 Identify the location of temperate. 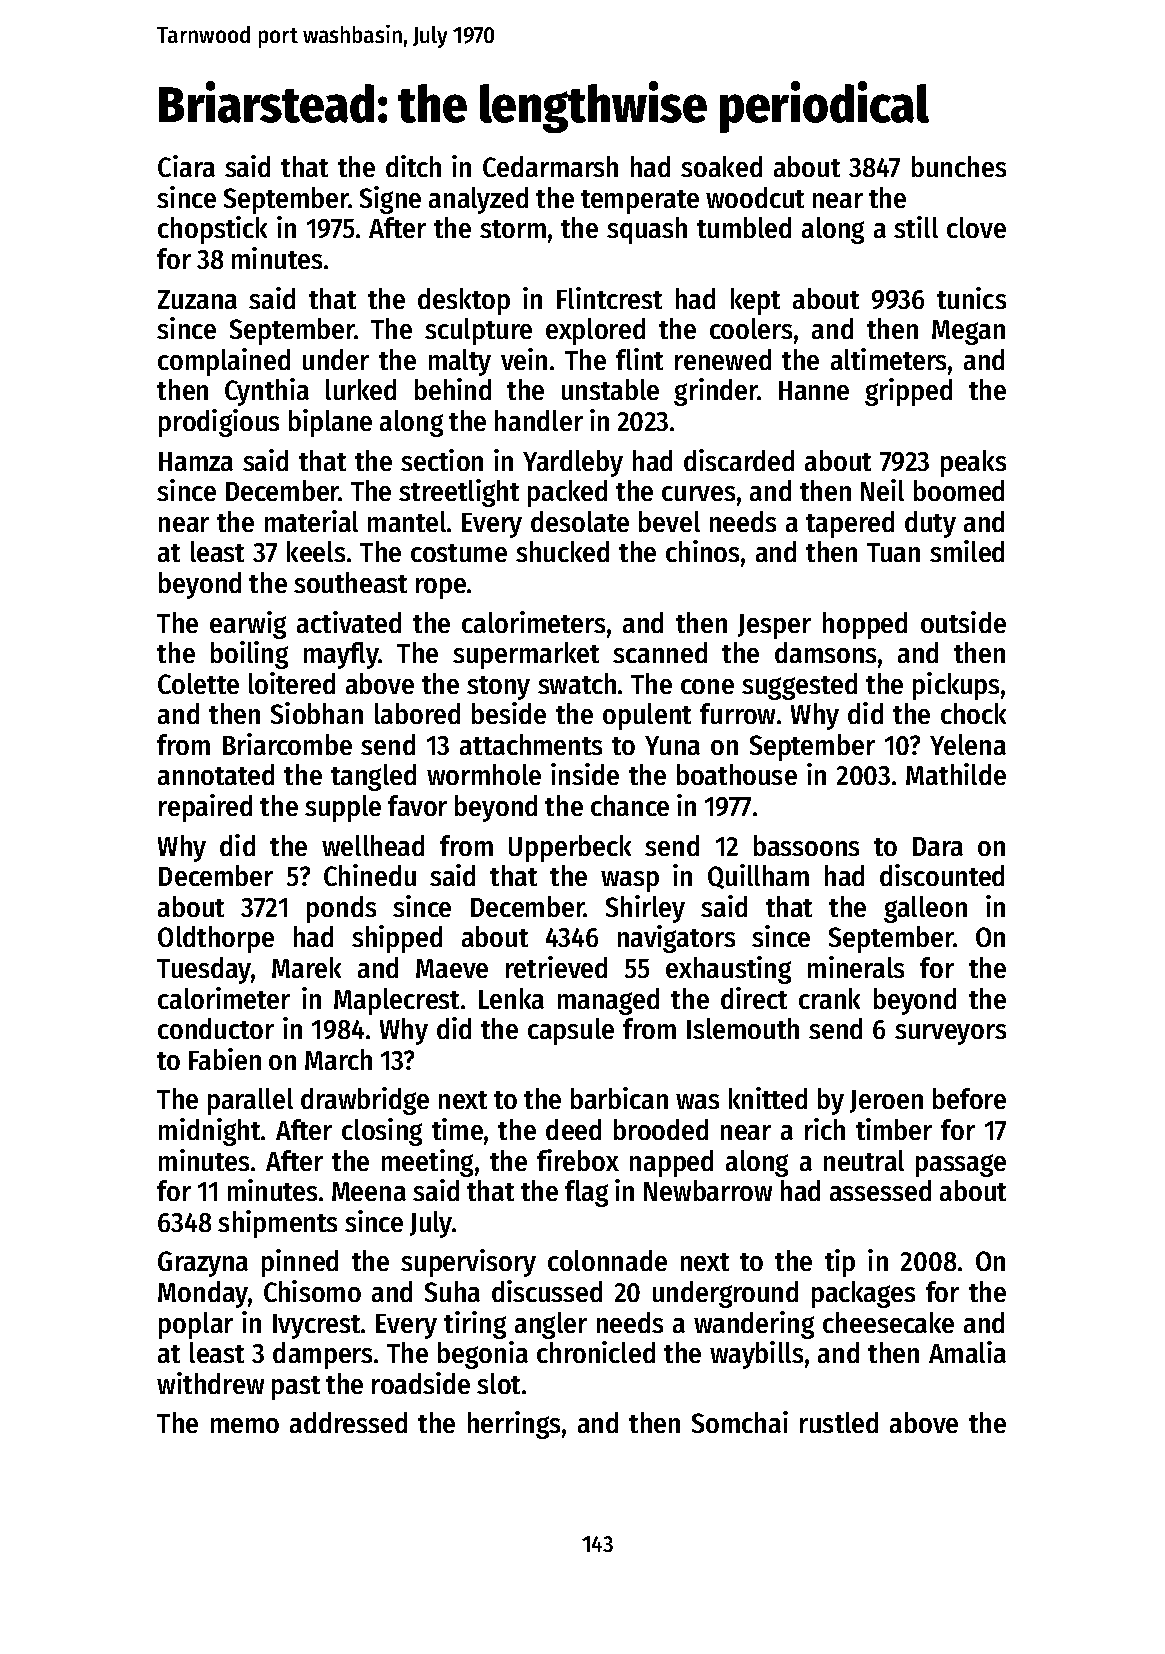
(640, 202).
